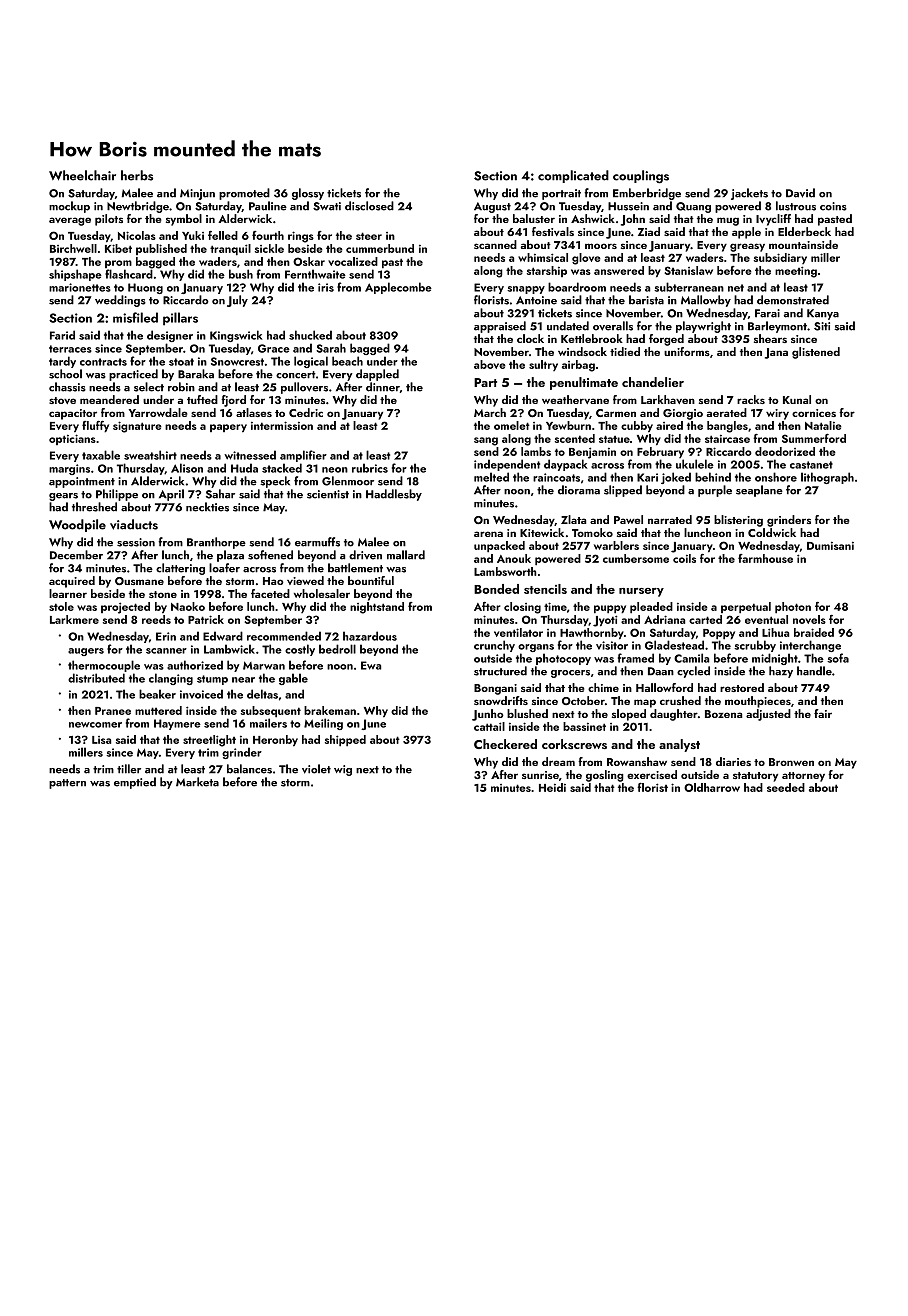 Image resolution: width=908 pixels, height=1316 pixels. I want to click on omelet, so click(512, 425).
